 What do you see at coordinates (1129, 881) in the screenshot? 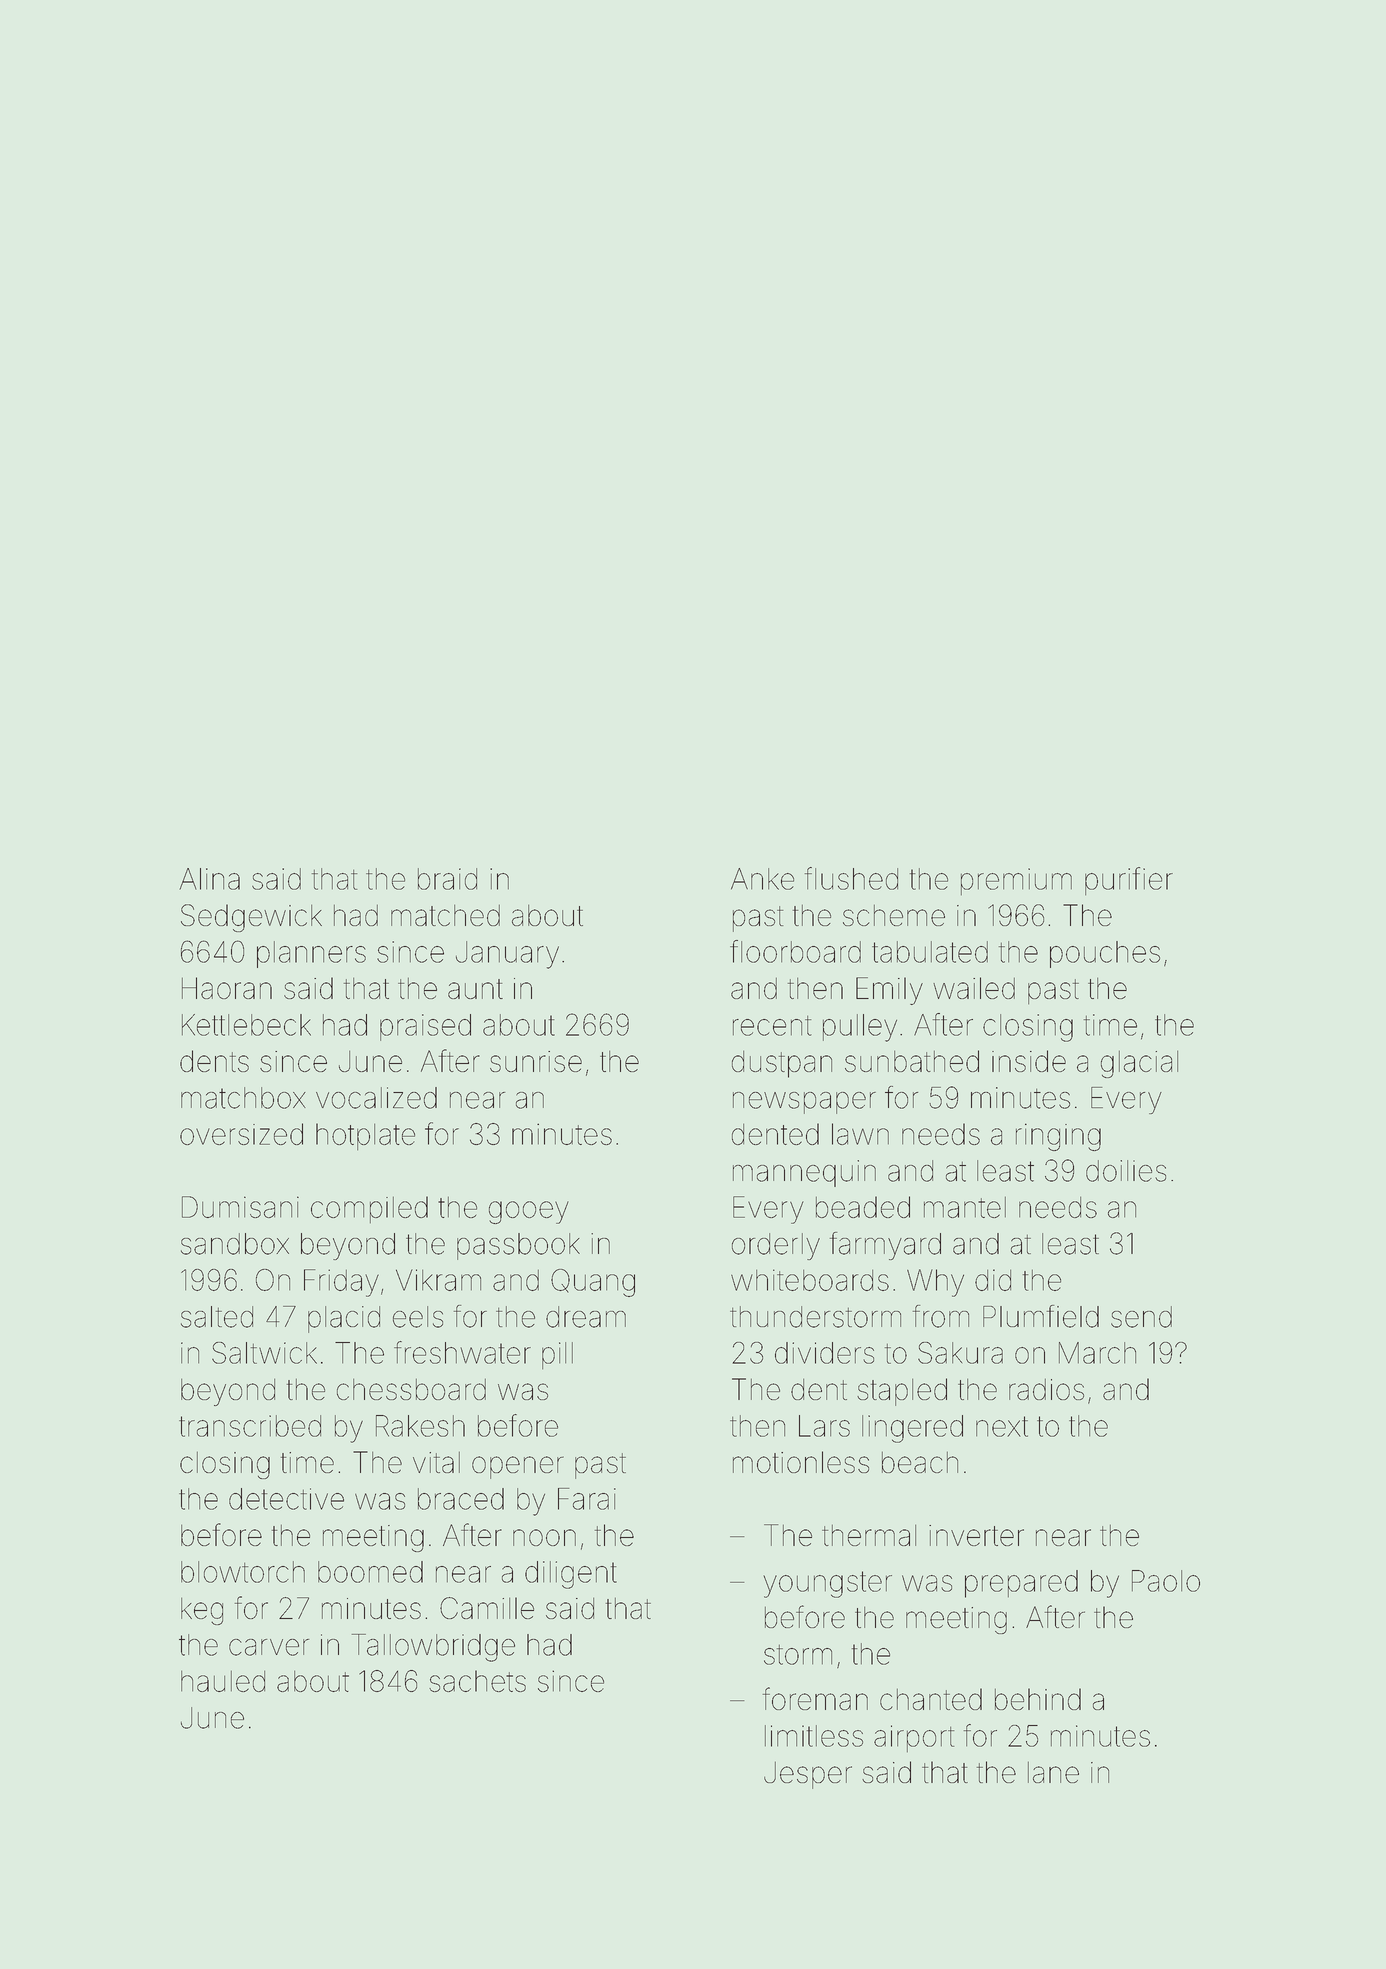
I see `purifier` at bounding box center [1129, 881].
